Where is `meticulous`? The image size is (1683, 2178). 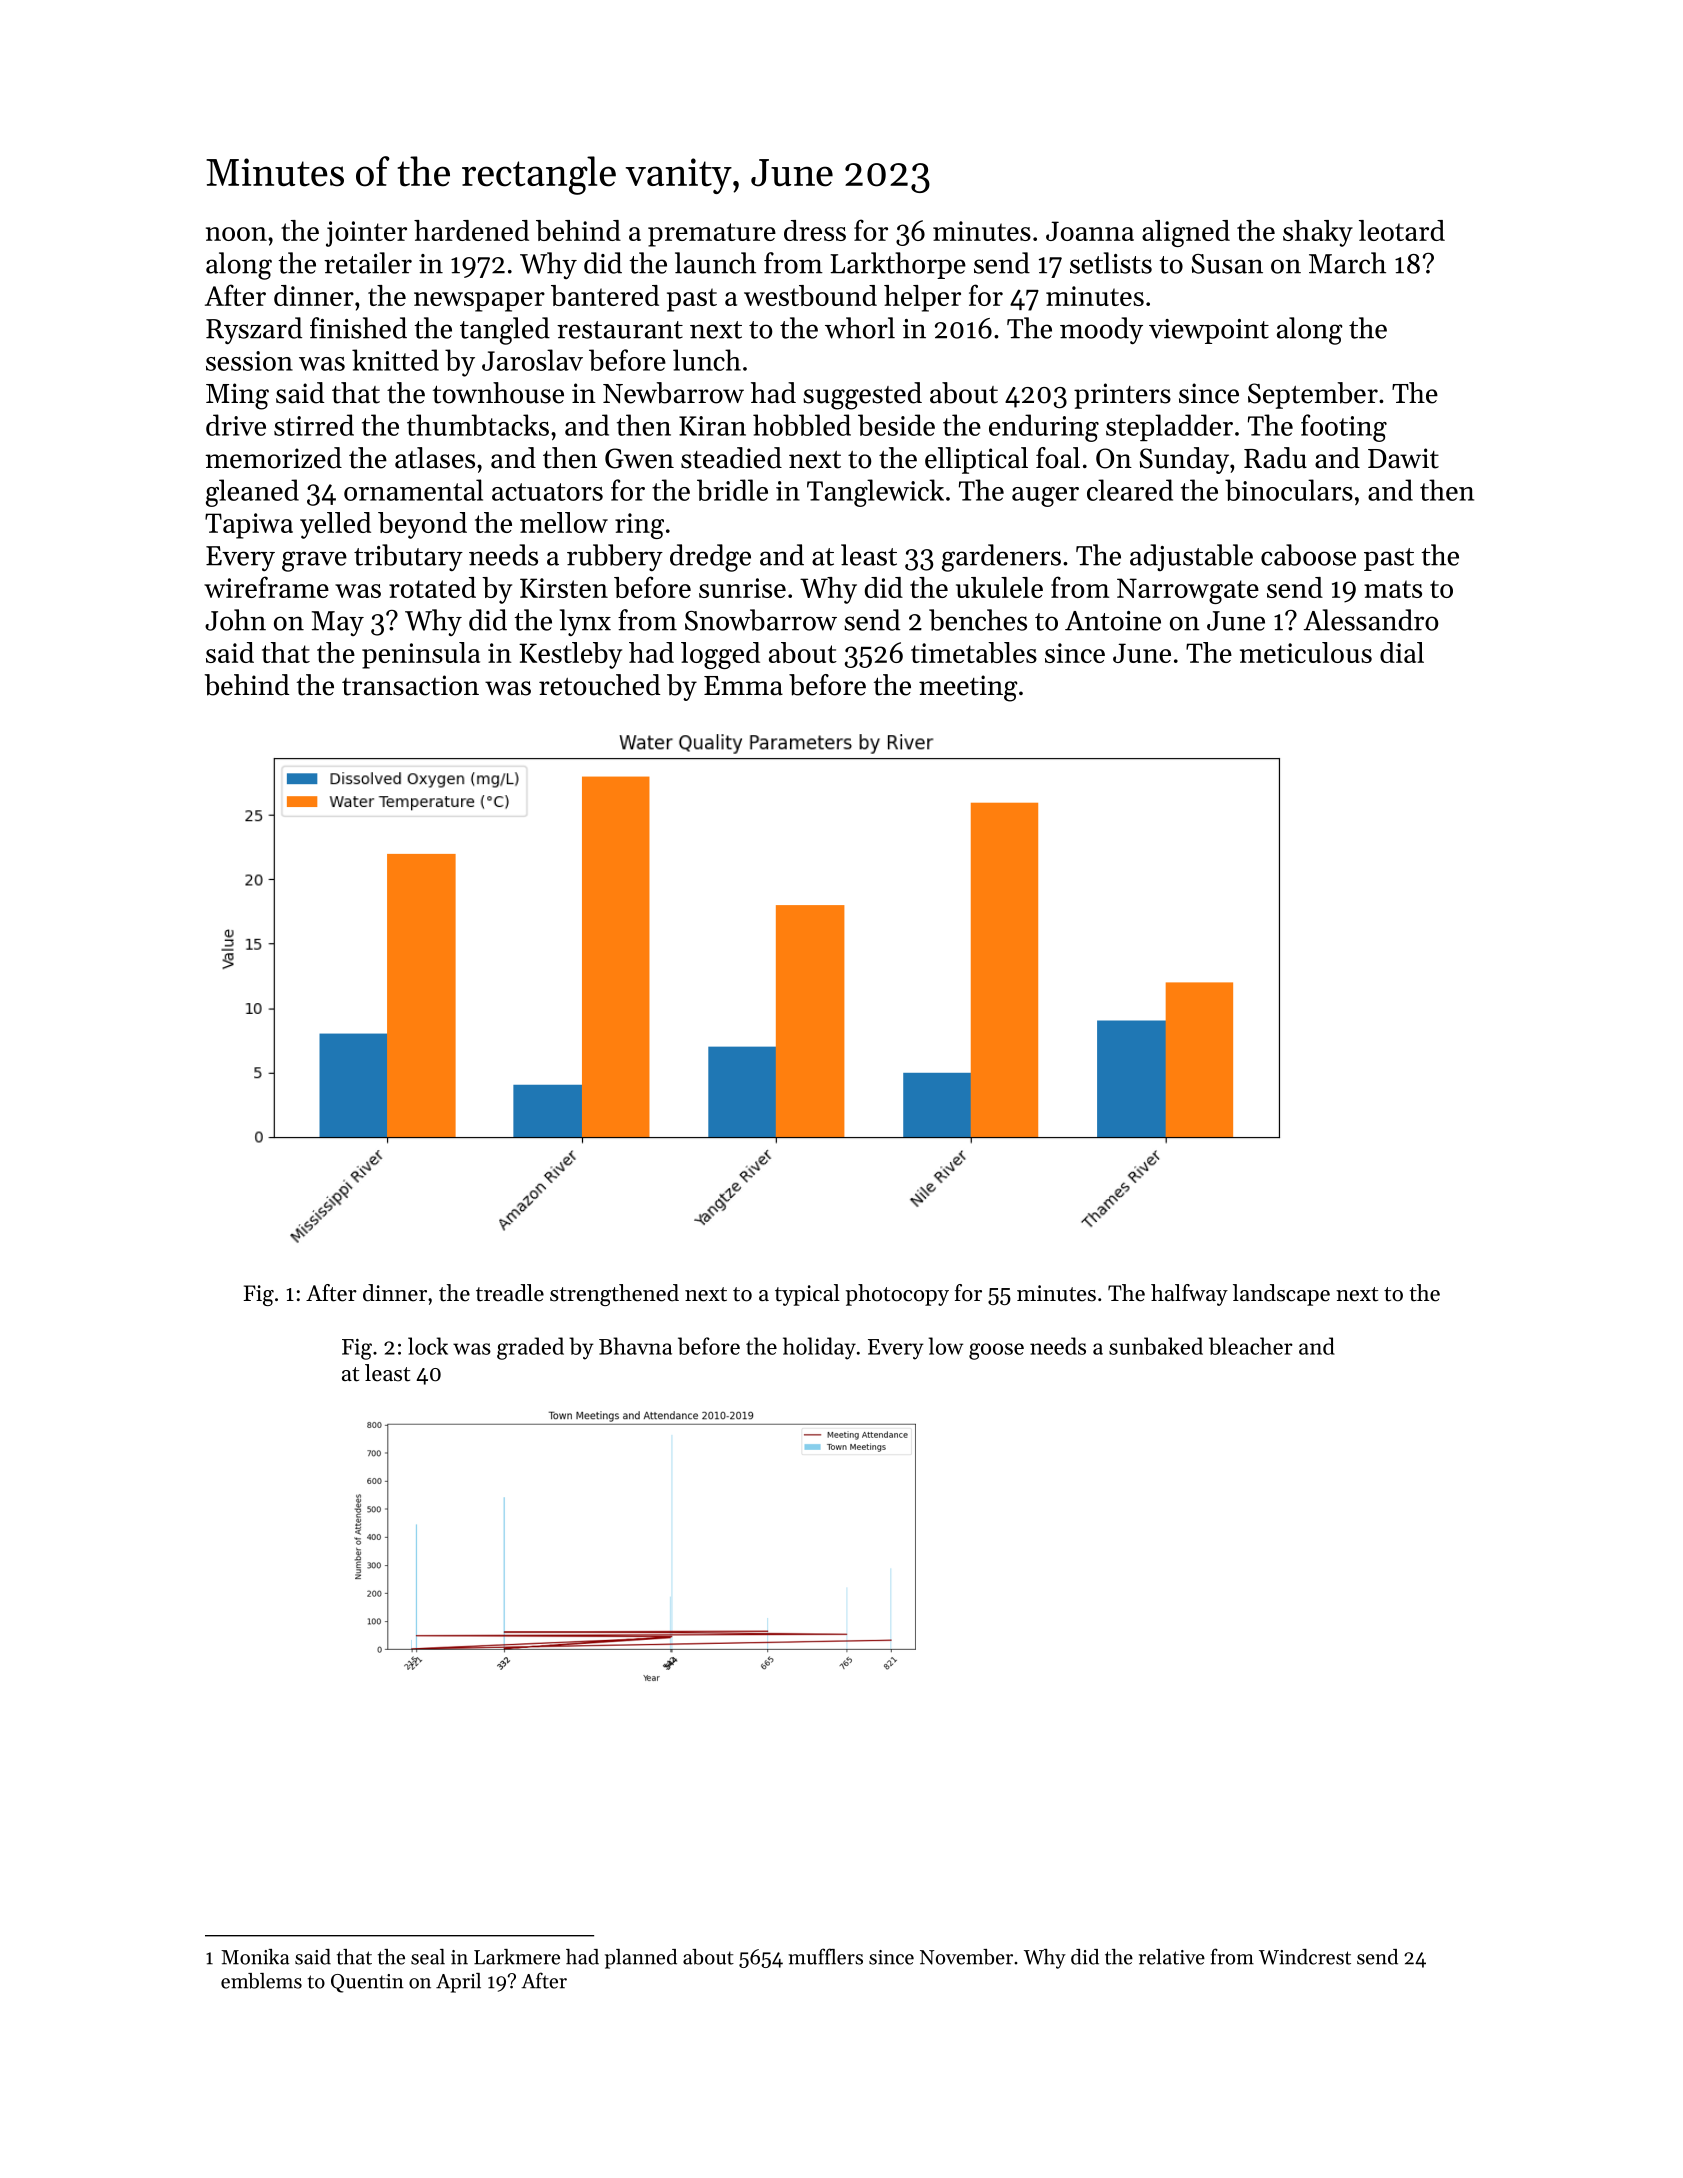 meticulous is located at coordinates (1306, 652).
